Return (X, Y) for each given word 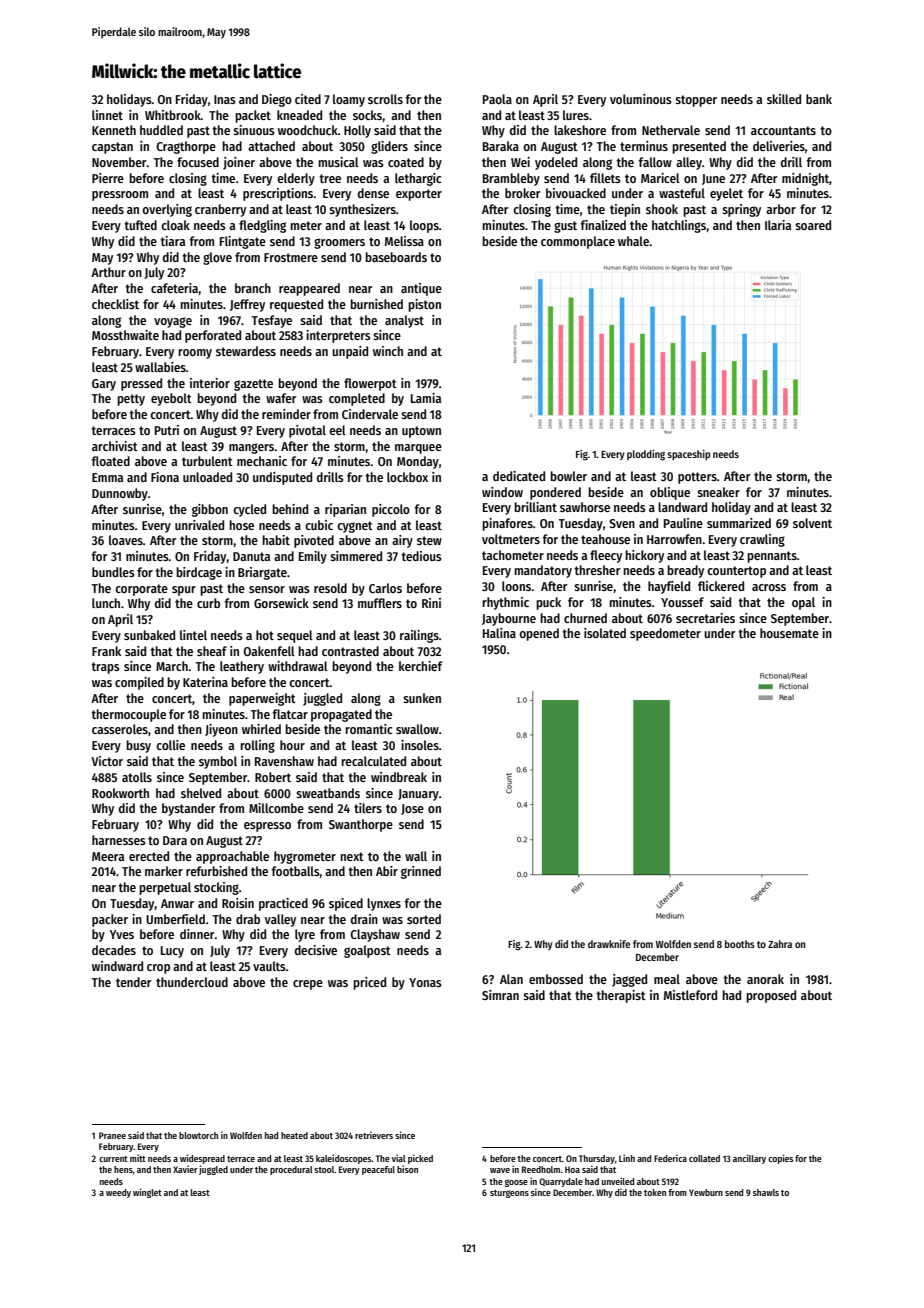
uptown (421, 432)
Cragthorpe (186, 147)
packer (110, 920)
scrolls (385, 99)
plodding (646, 455)
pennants (772, 557)
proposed (771, 996)
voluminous (641, 99)
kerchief (421, 666)
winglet (147, 1193)
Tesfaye (272, 321)
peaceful (378, 1170)
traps (105, 668)
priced (369, 983)
